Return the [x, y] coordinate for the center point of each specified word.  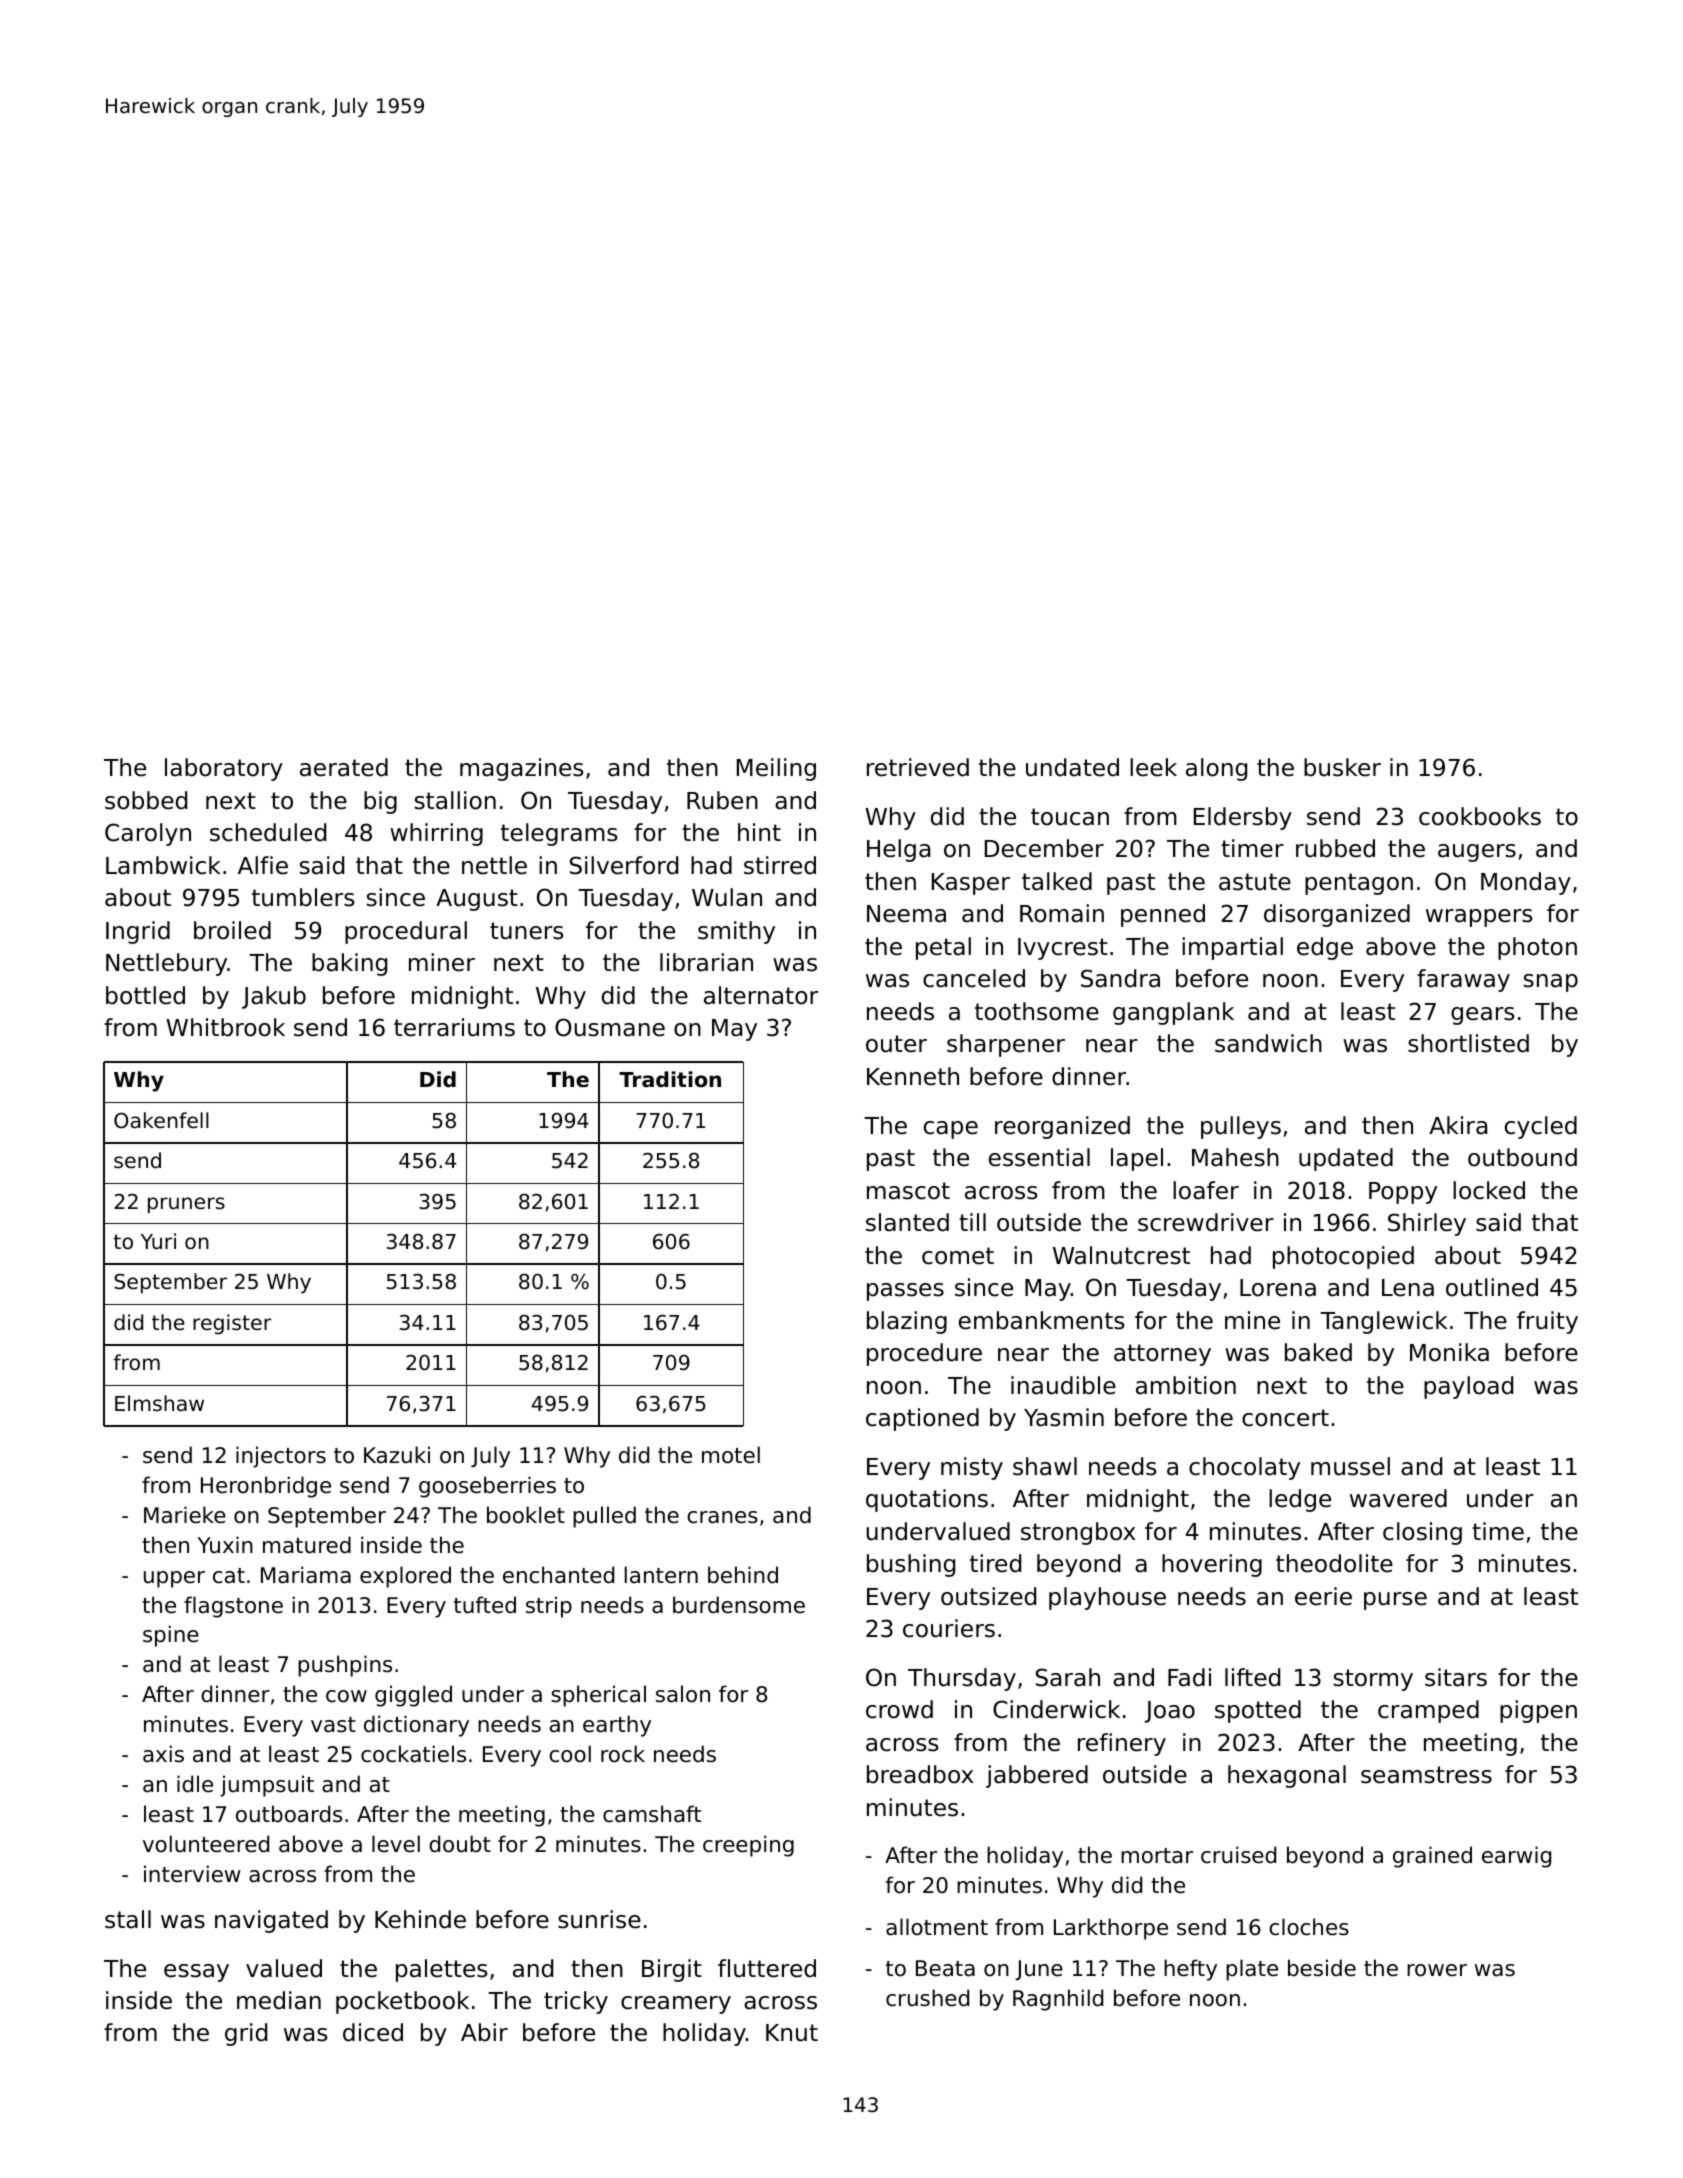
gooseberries [487, 1487]
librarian [706, 962]
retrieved [918, 767]
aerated [344, 767]
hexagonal [1287, 1776]
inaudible [1063, 1385]
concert [1285, 1418]
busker [1342, 767]
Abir [484, 2032]
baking [349, 964]
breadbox [920, 1774]
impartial [1232, 948]
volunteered [206, 1844]
